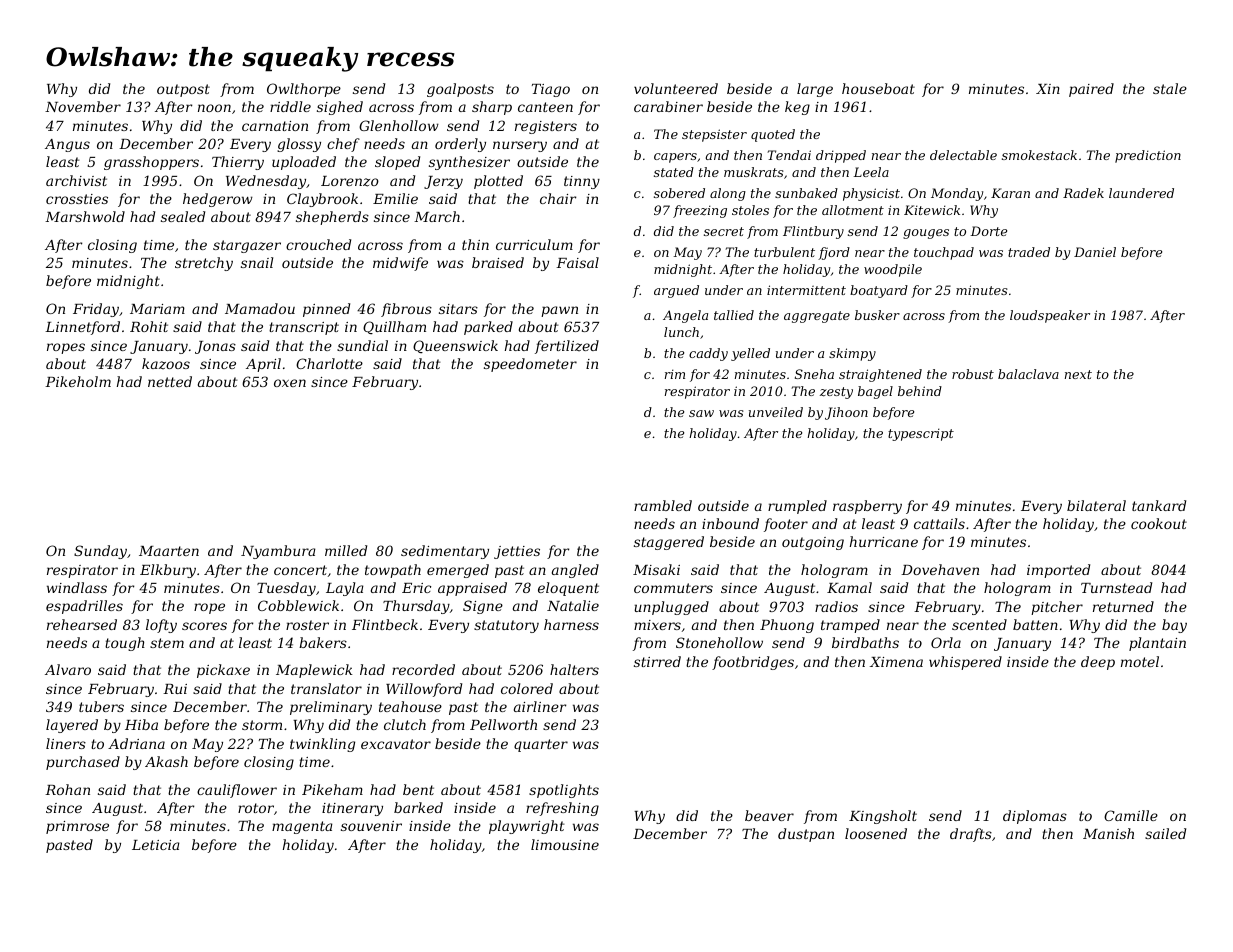 This screenshot has width=1233, height=952. What do you see at coordinates (469, 163) in the screenshot?
I see `synthesizer` at bounding box center [469, 163].
